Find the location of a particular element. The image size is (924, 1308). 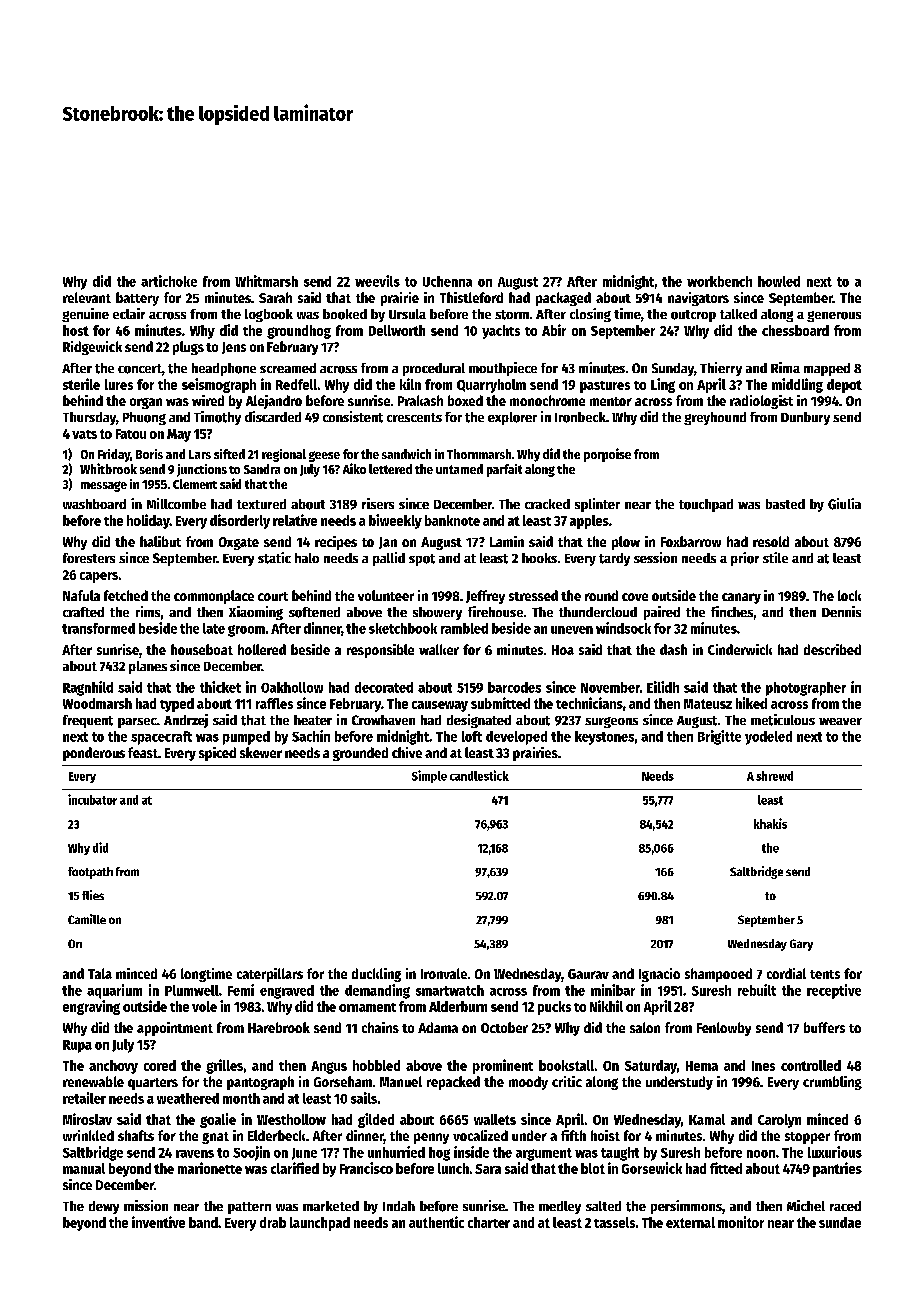

Femi is located at coordinates (241, 990).
